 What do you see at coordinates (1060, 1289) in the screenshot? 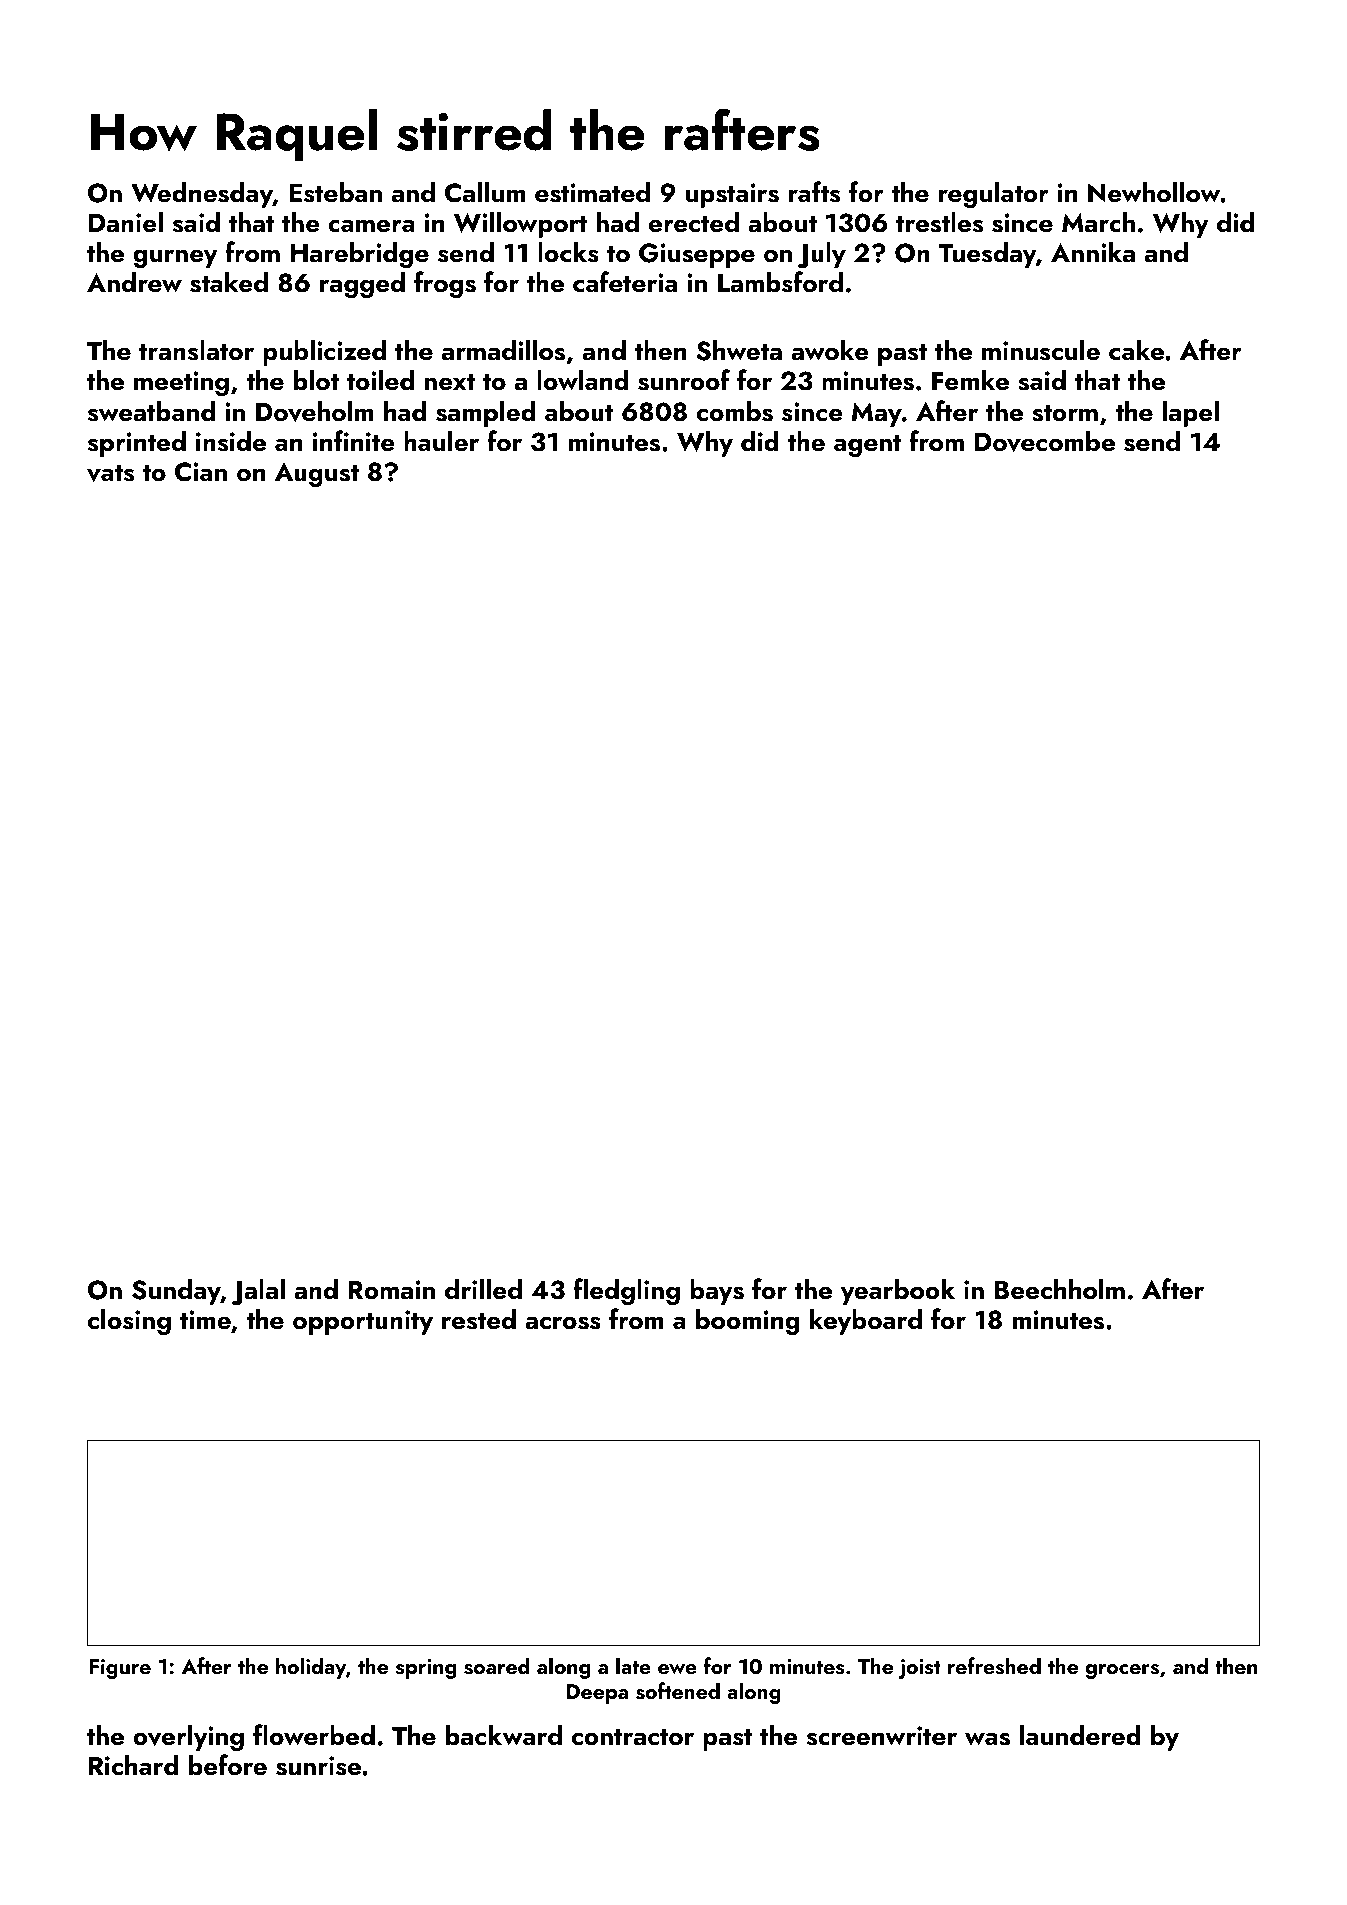
I see `Beechholm` at bounding box center [1060, 1289].
